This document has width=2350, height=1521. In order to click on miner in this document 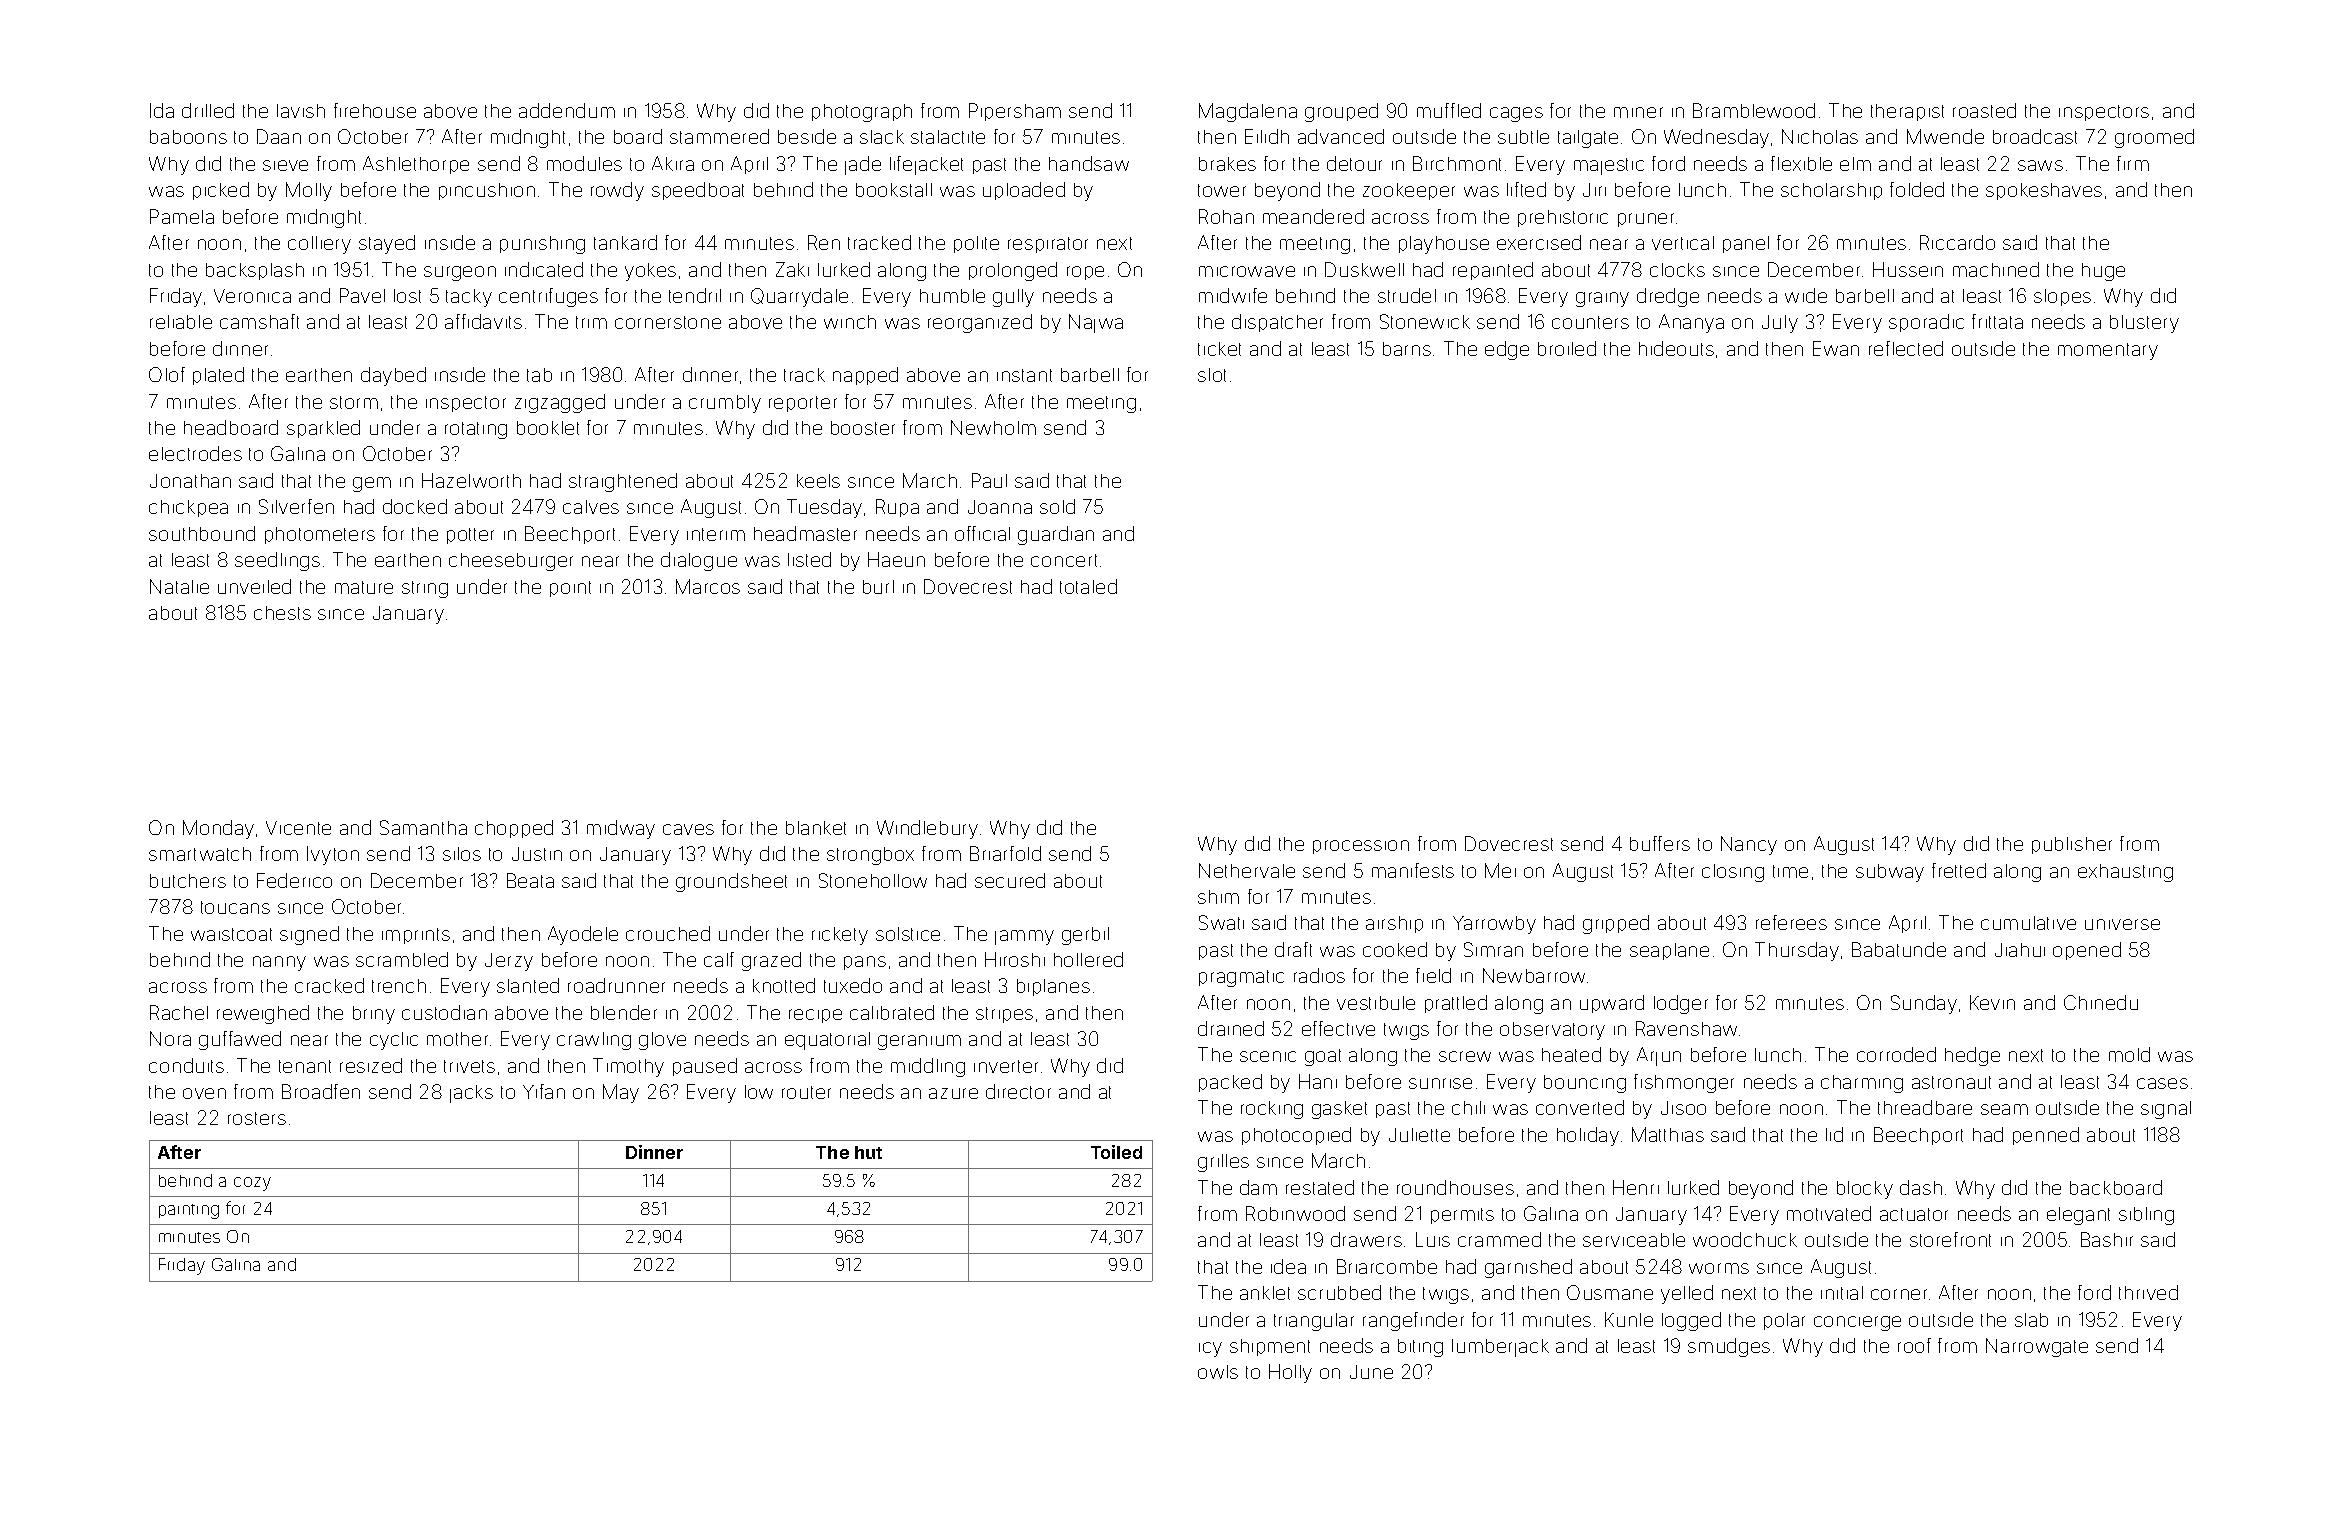, I will do `click(1638, 112)`.
